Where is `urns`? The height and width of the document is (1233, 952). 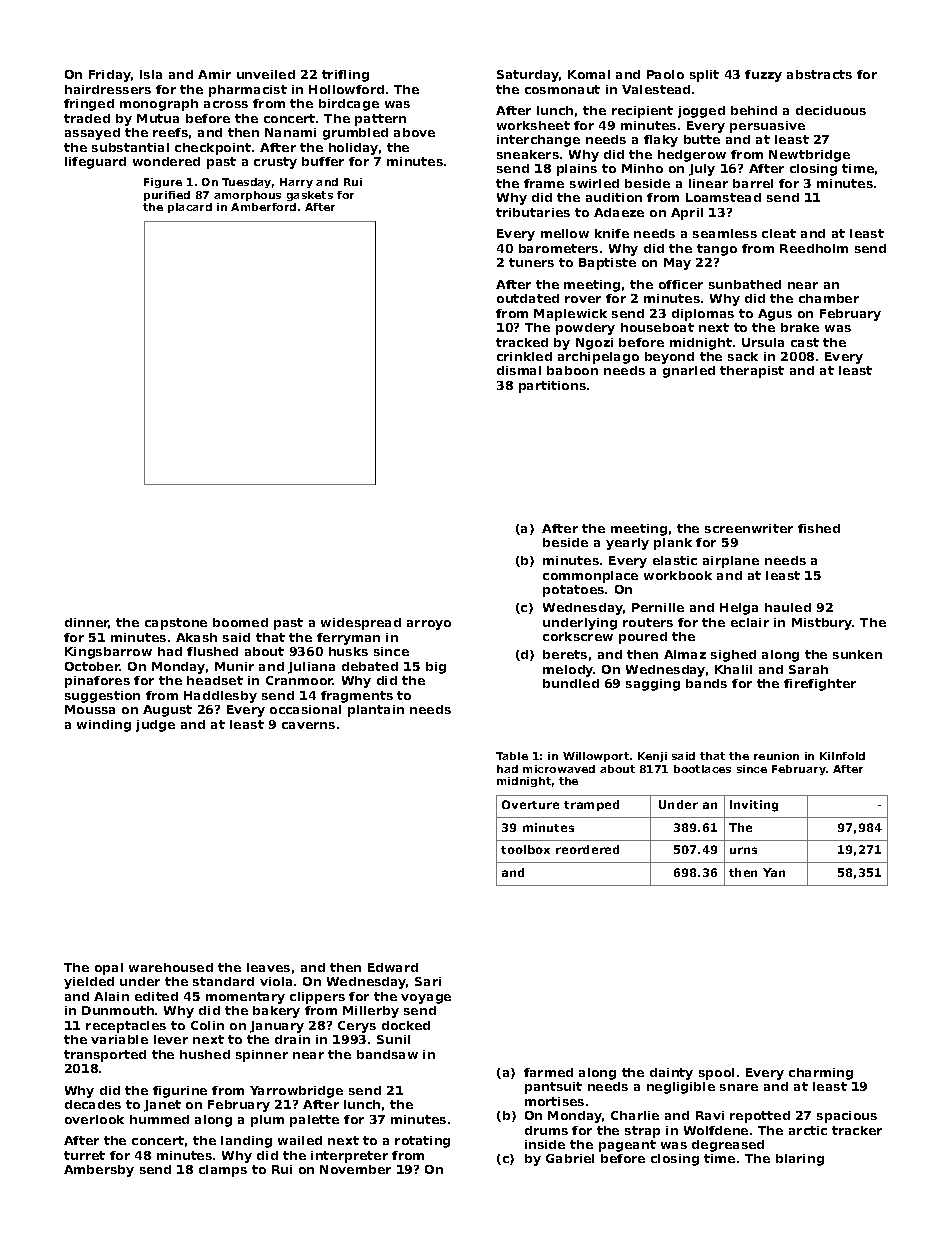 urns is located at coordinates (743, 850).
